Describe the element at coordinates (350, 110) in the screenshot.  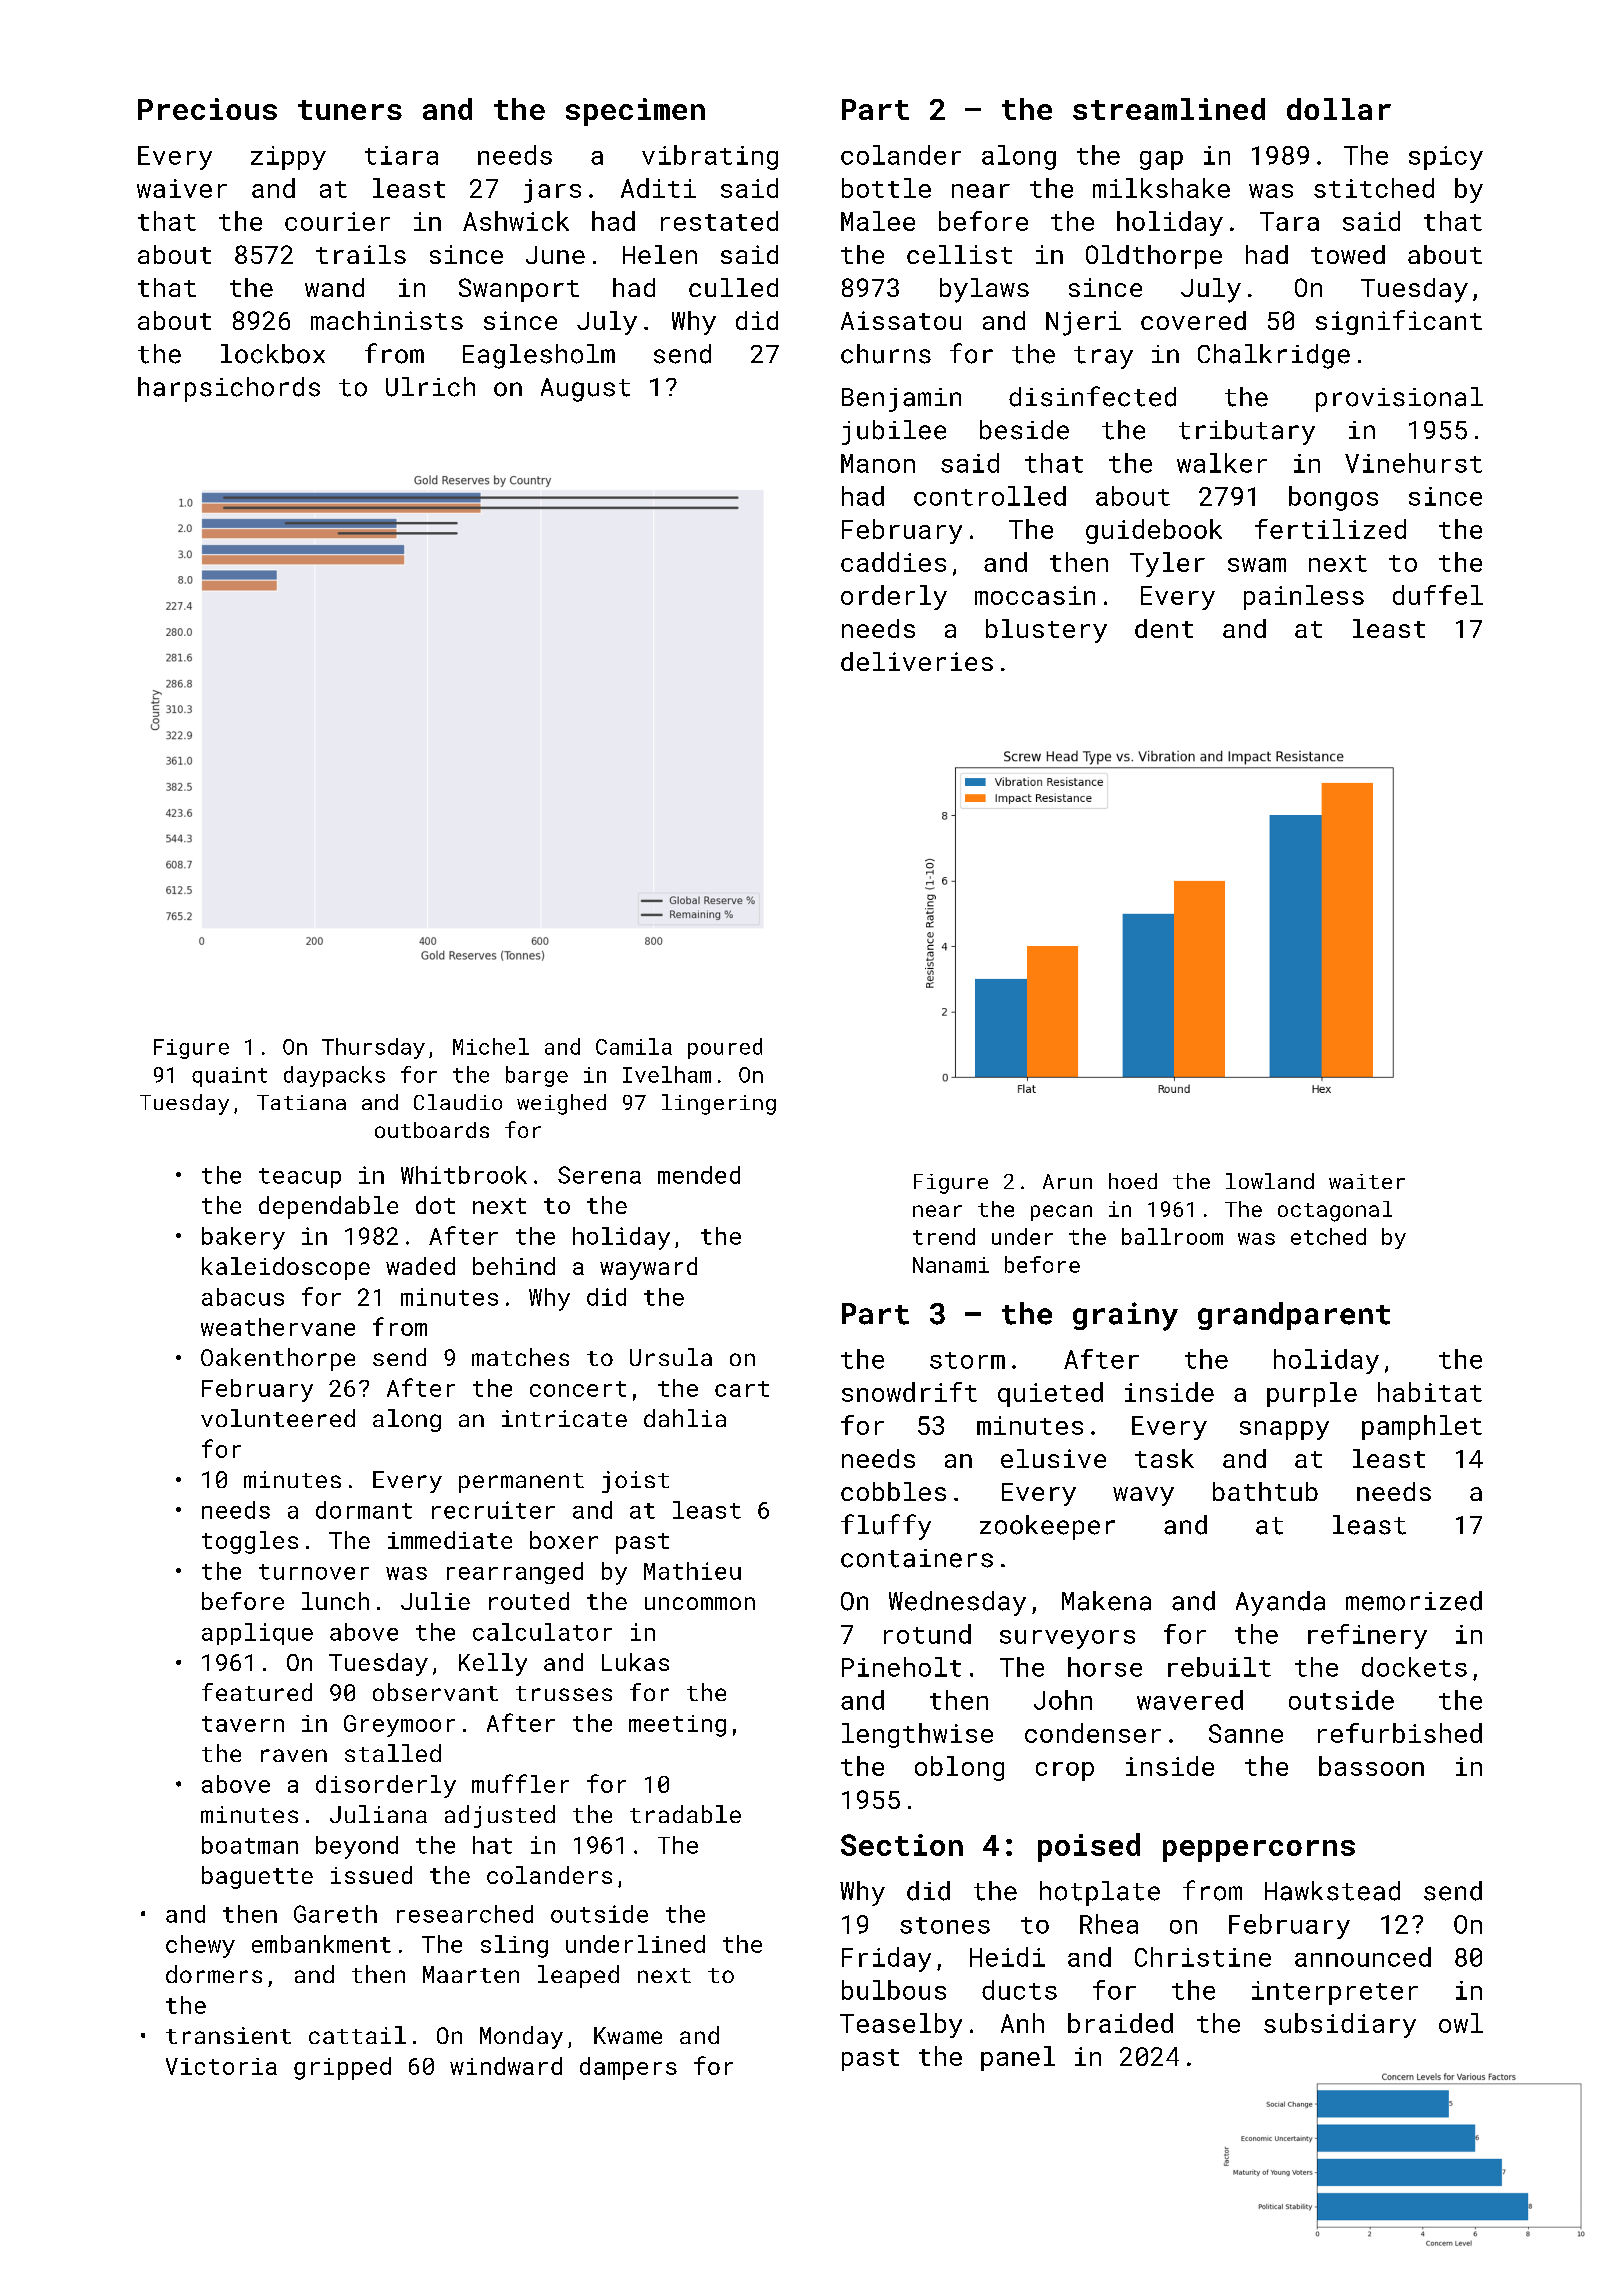
I see `tuners` at that location.
